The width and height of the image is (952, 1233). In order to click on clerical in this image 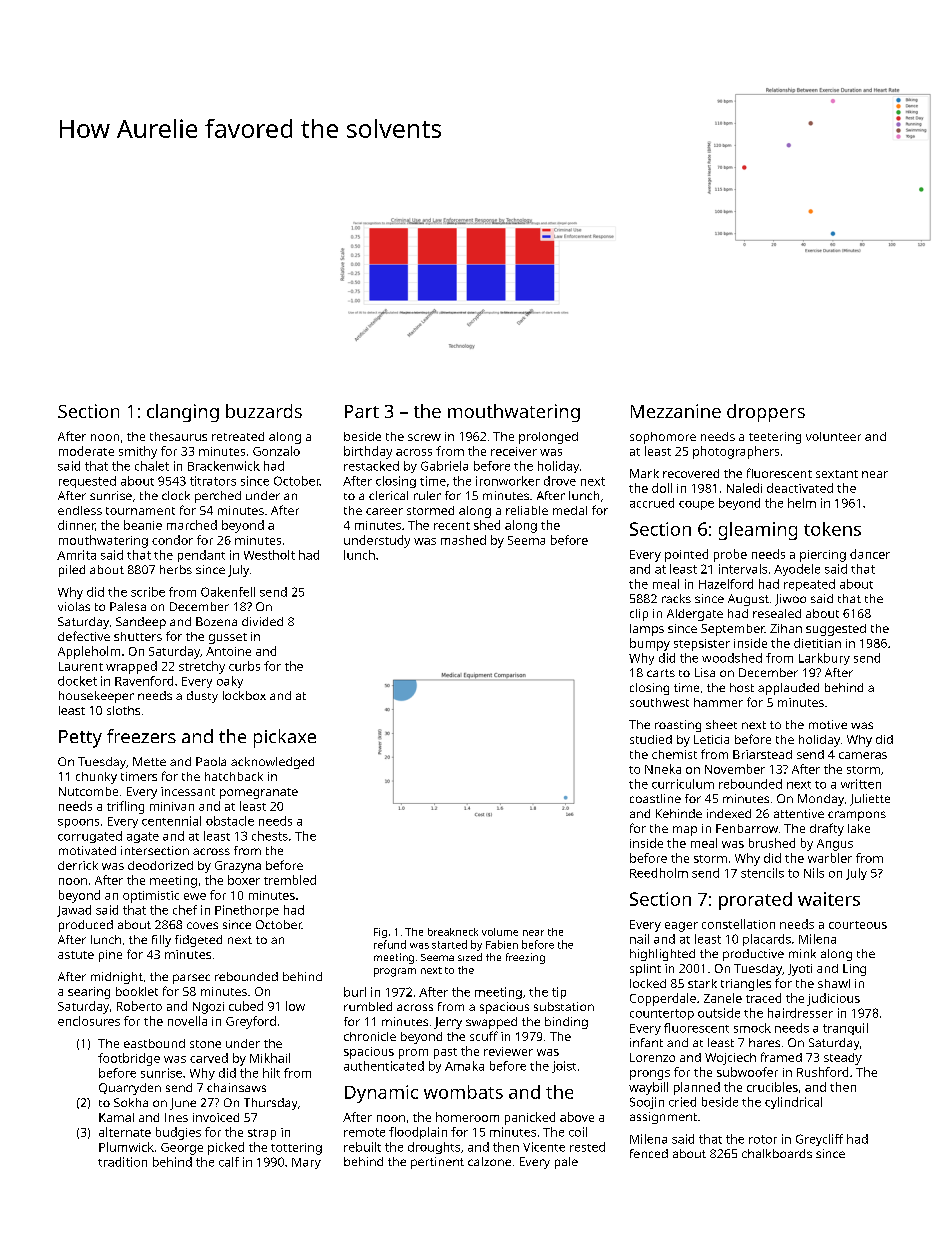, I will do `click(388, 495)`.
